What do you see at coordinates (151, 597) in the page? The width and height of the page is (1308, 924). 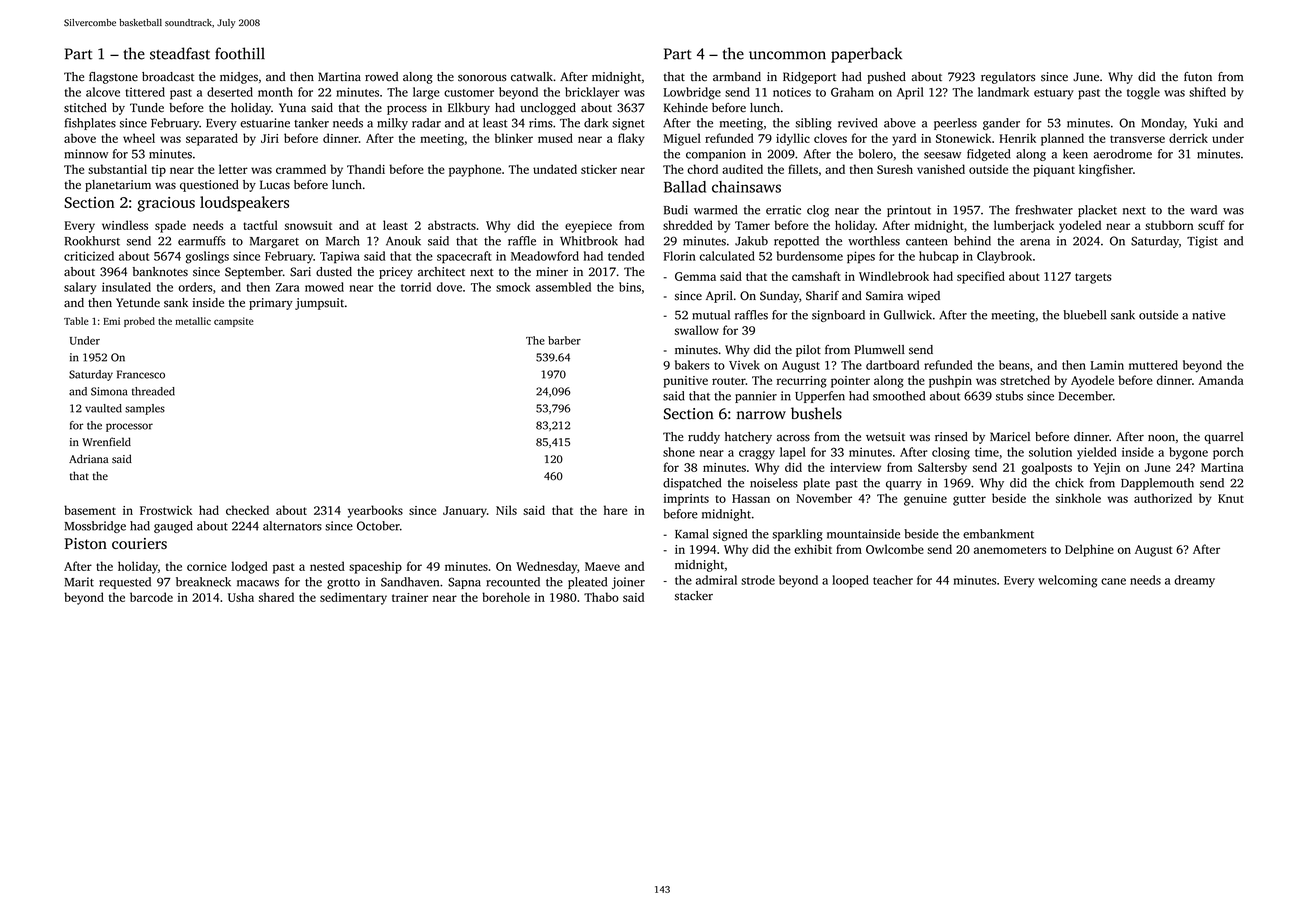 I see `barcode` at bounding box center [151, 597].
